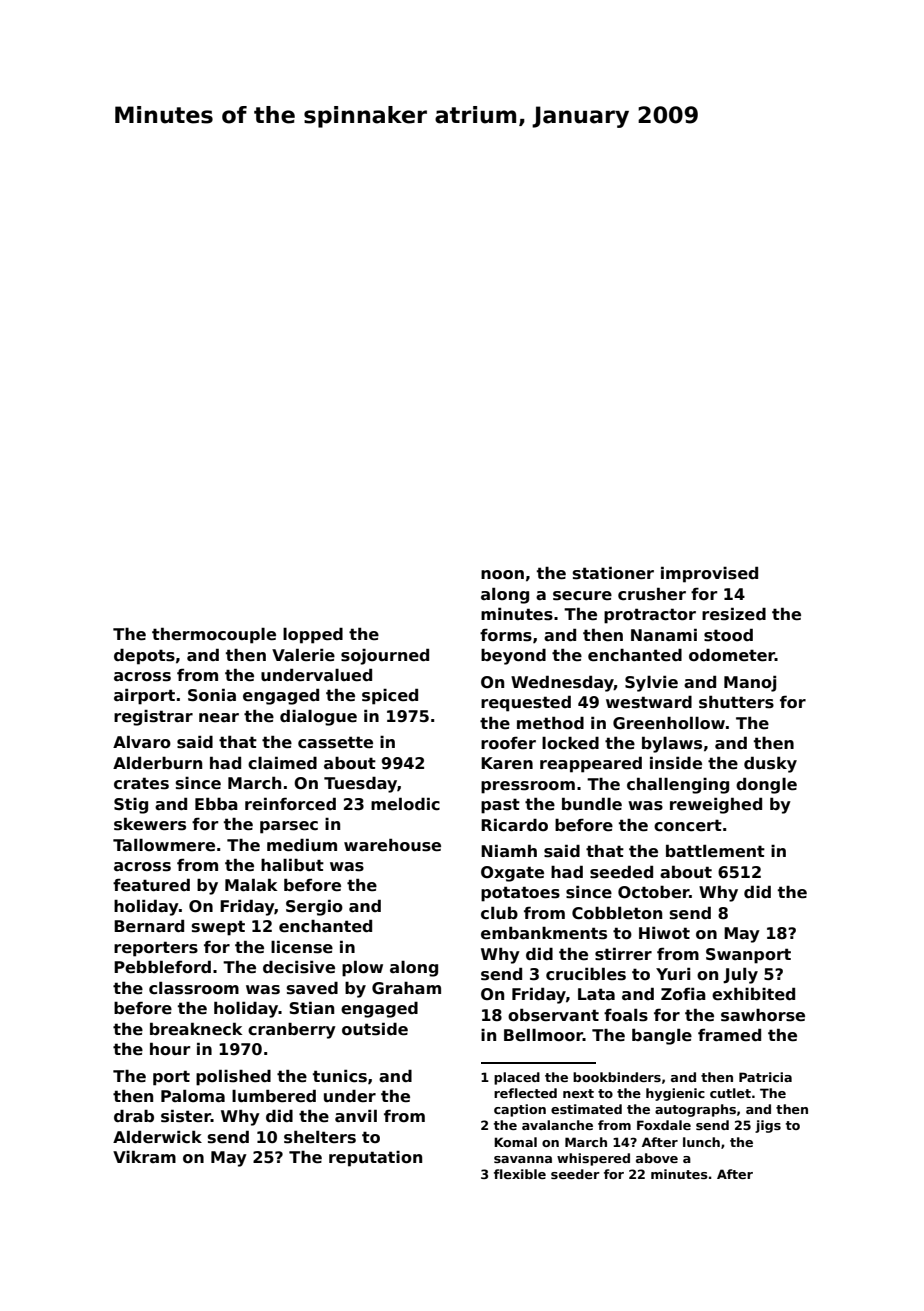 This screenshot has width=924, height=1311. Describe the element at coordinates (709, 574) in the screenshot. I see `improvised` at that location.
